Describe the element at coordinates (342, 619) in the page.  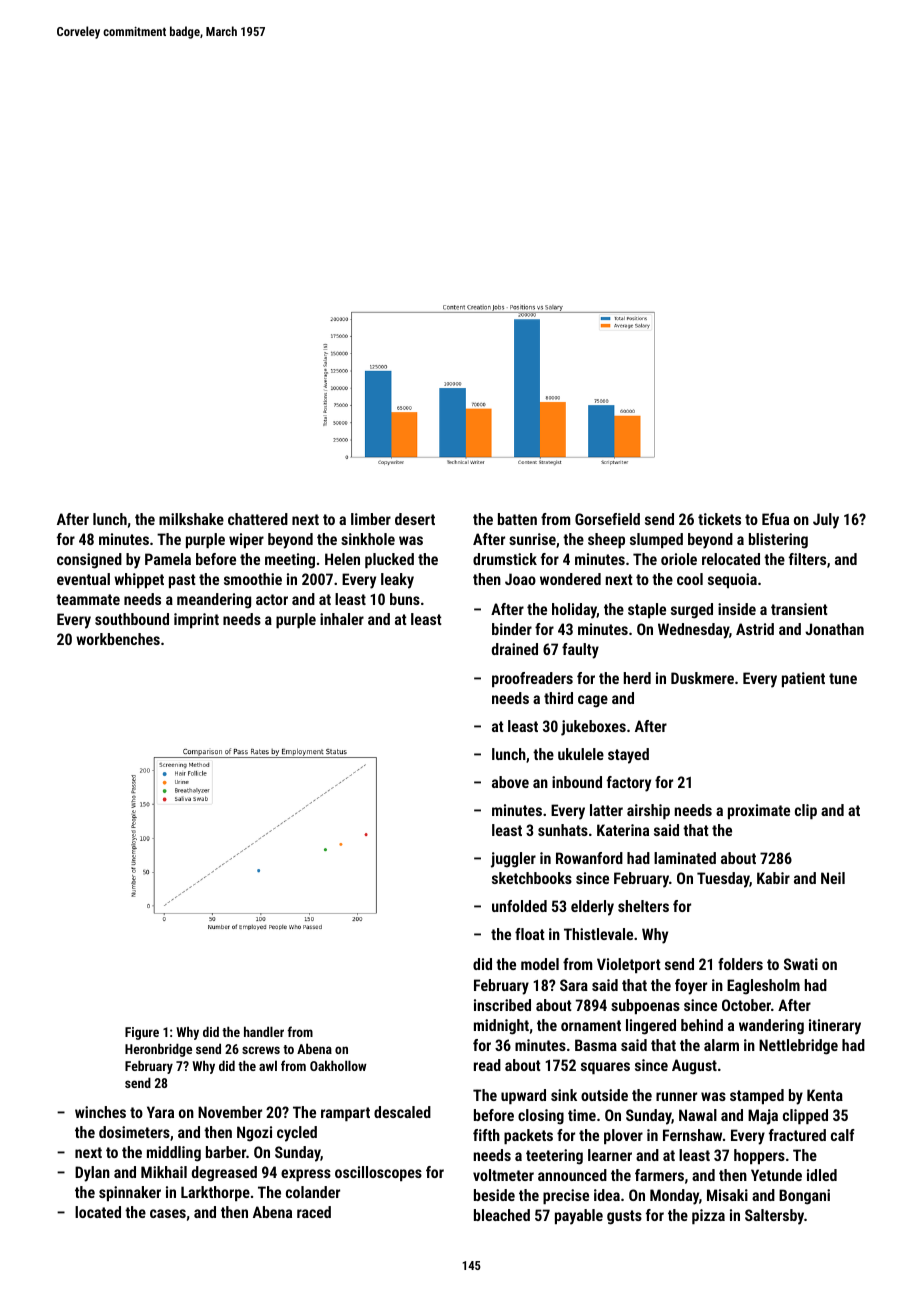
I see `inhaler` at that location.
